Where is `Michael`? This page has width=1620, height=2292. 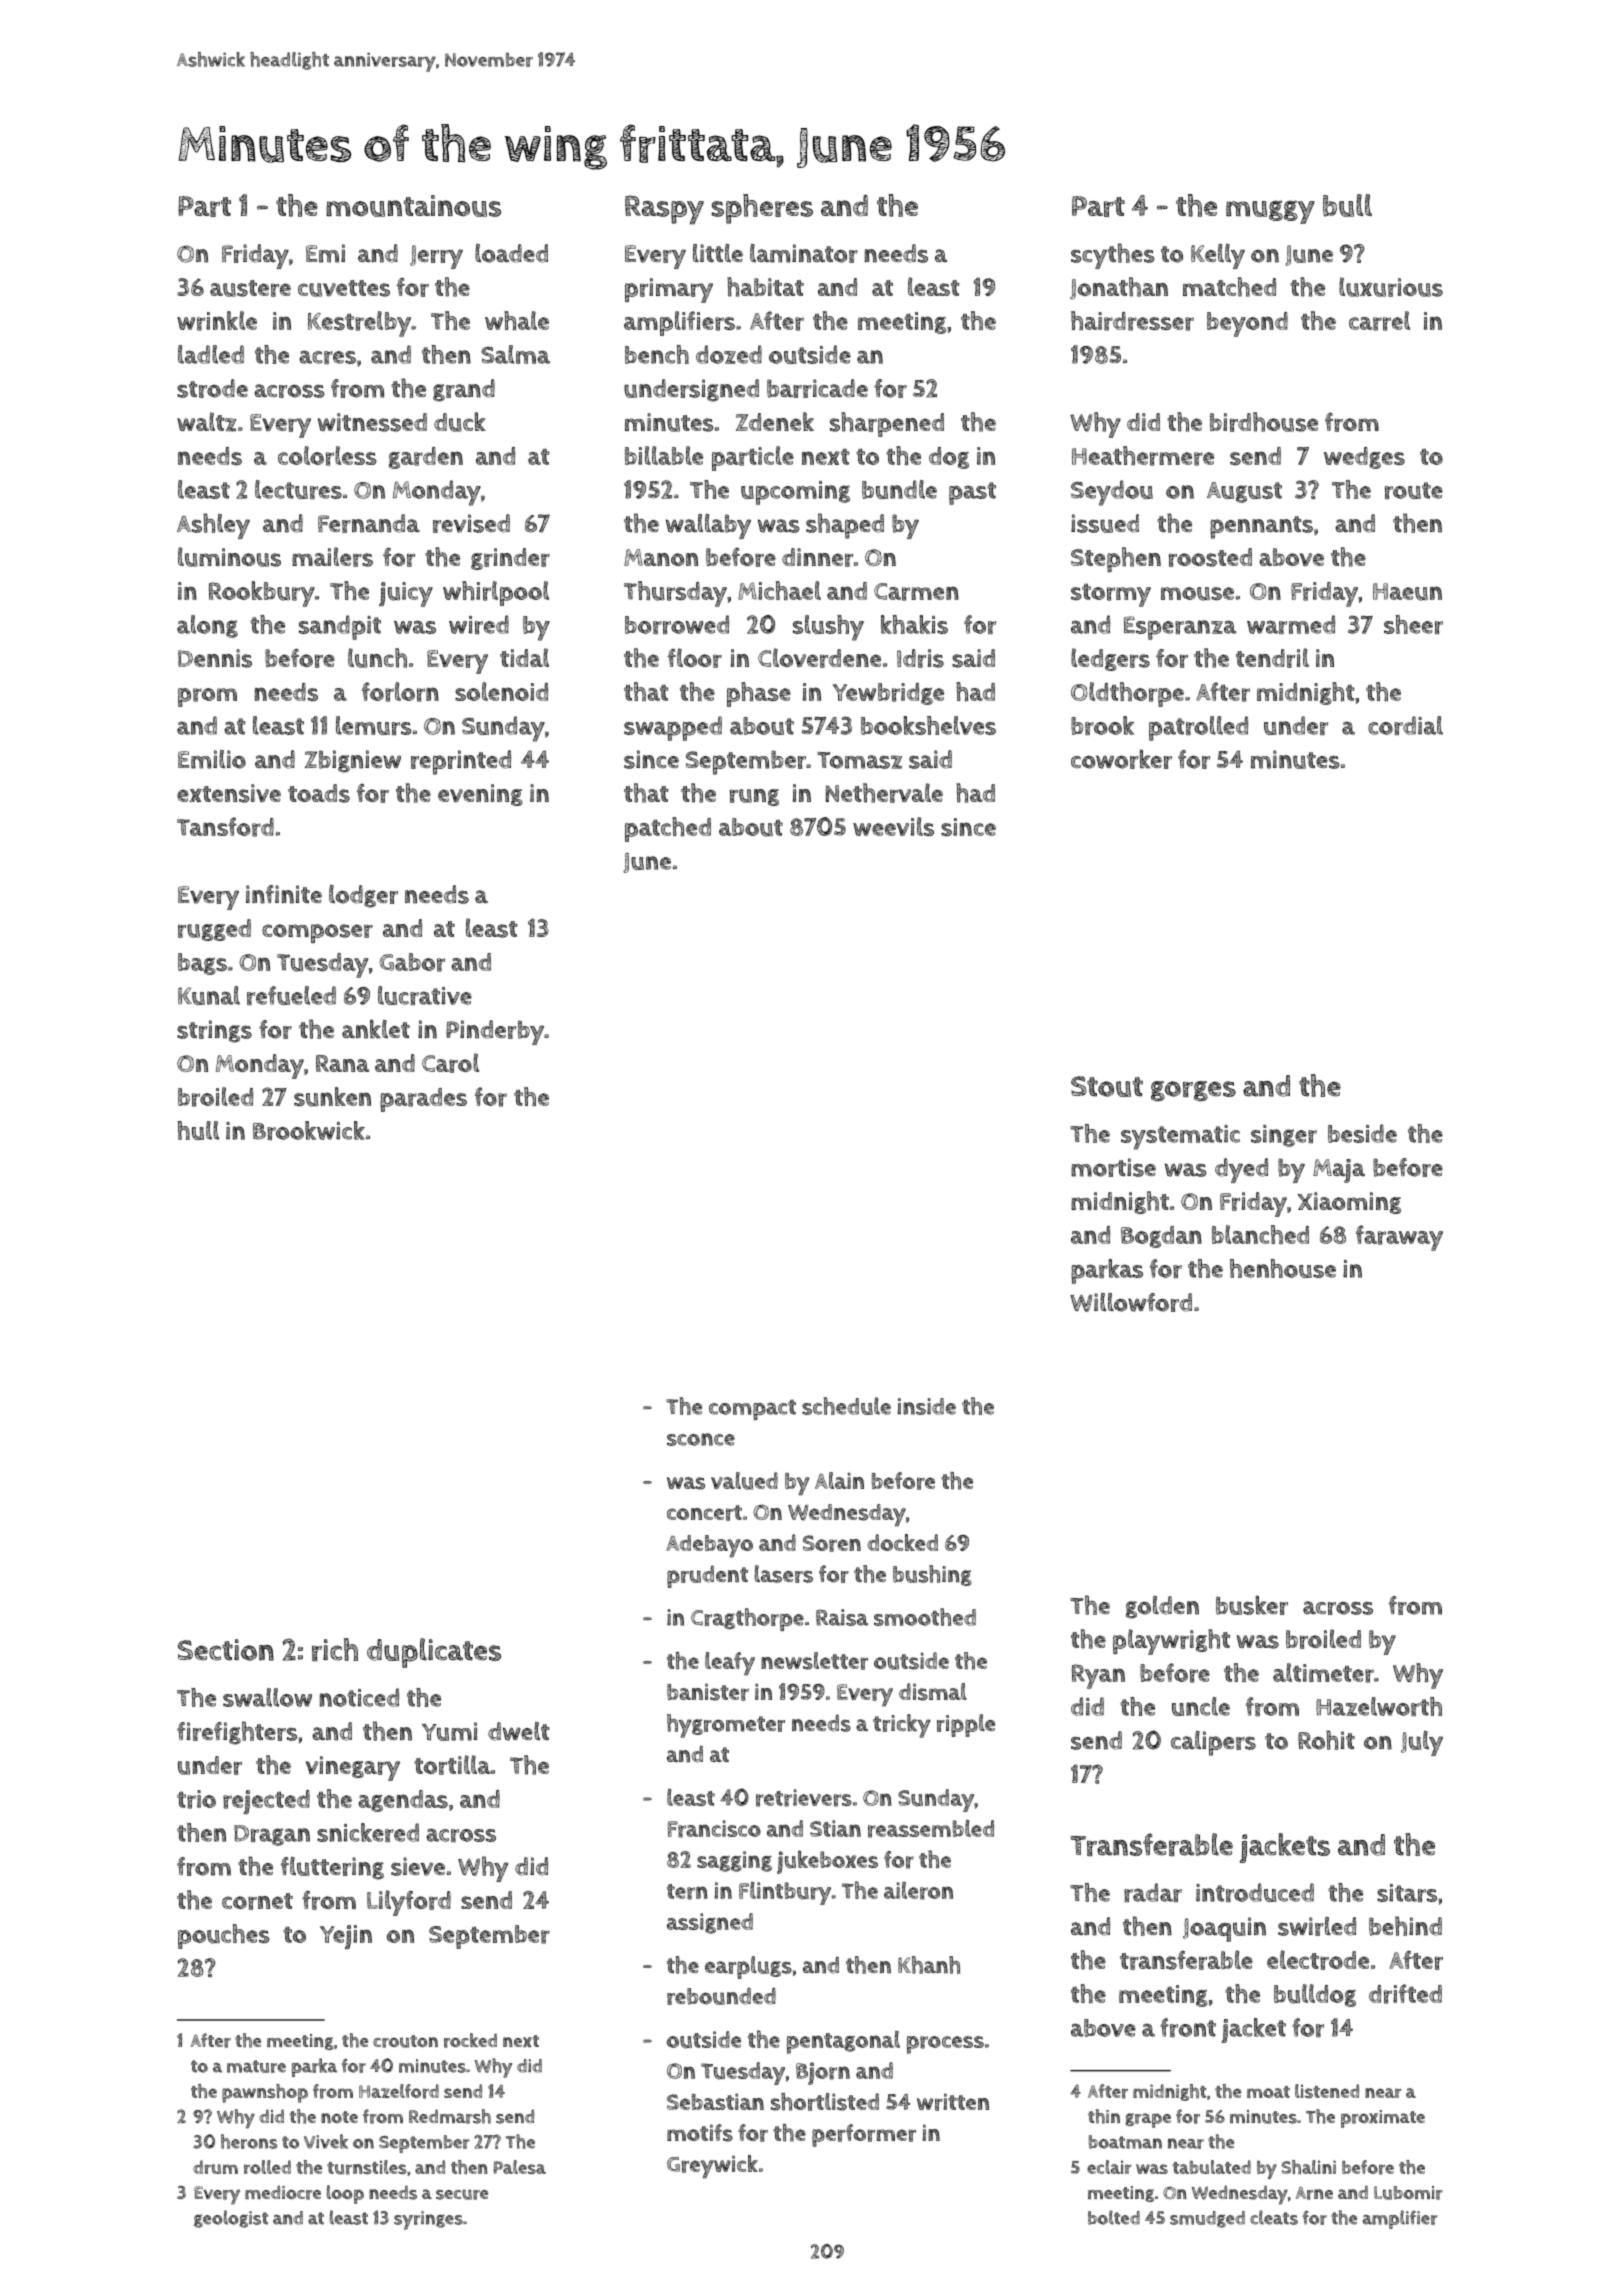 Michael is located at coordinates (779, 590).
